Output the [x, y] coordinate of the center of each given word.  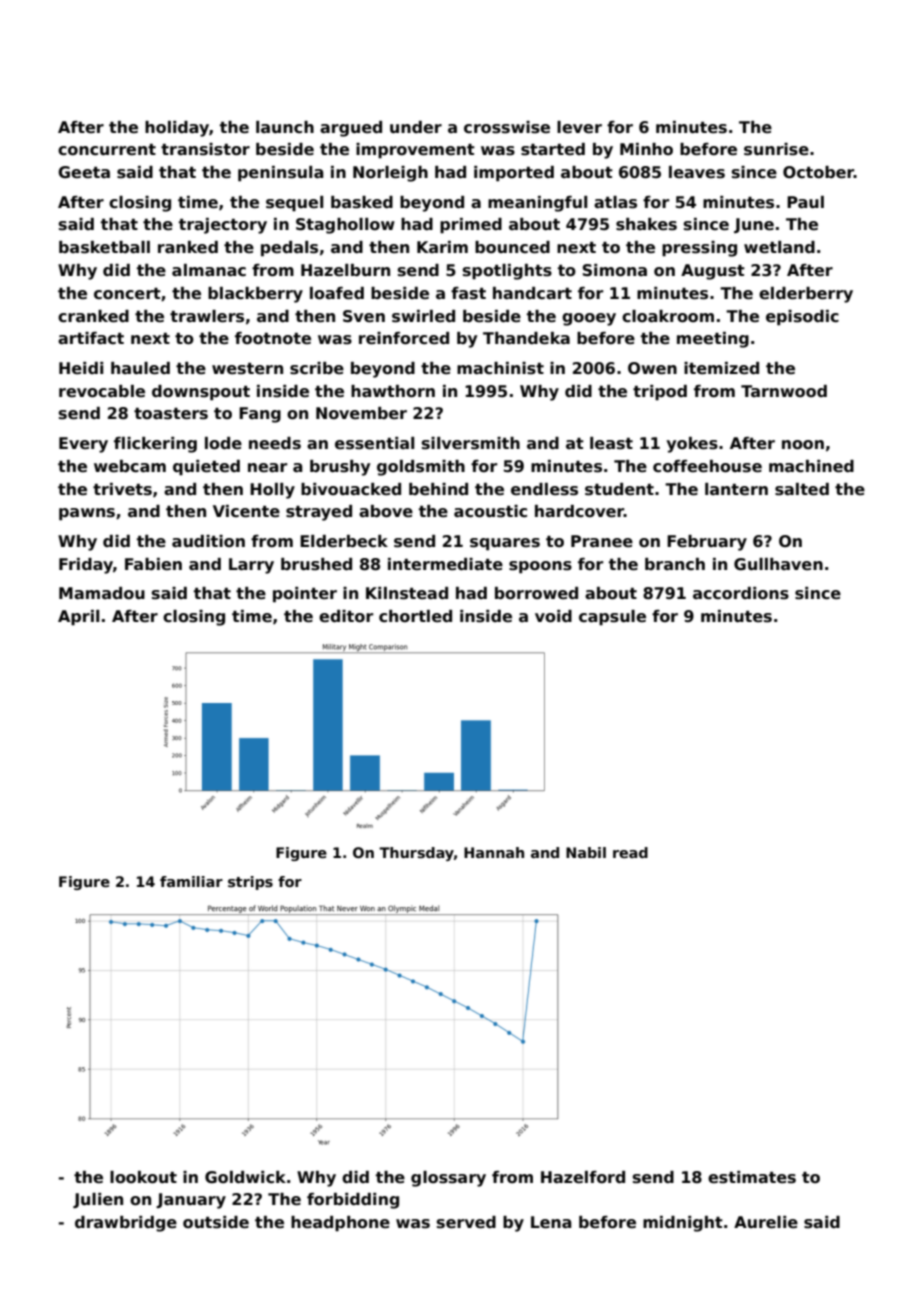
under [416, 127]
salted [802, 489]
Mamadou [102, 593]
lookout [143, 1177]
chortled [415, 616]
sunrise [776, 149]
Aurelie [766, 1222]
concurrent [107, 150]
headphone [340, 1224]
